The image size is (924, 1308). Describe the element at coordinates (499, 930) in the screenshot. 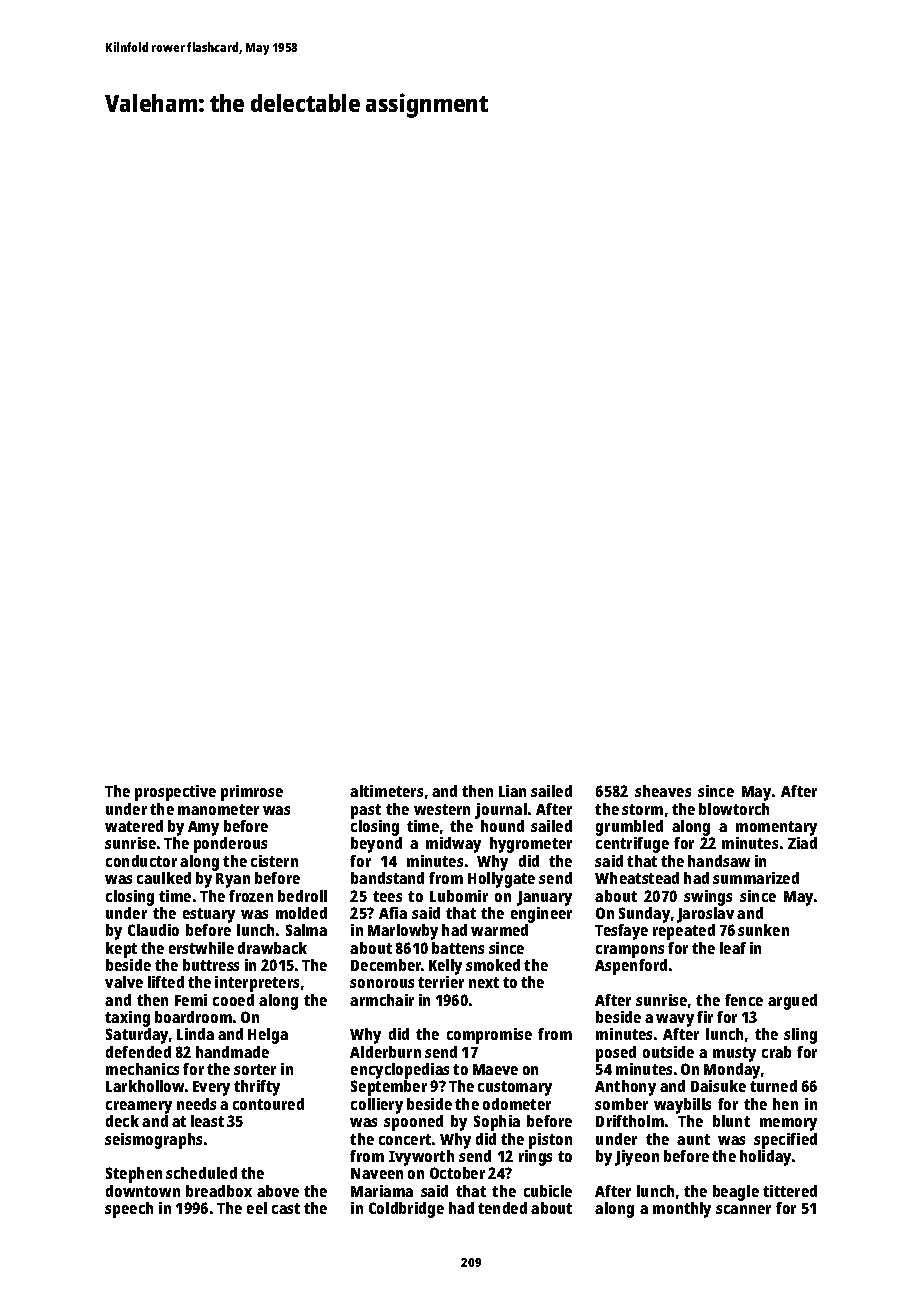

I see `warmed` at that location.
